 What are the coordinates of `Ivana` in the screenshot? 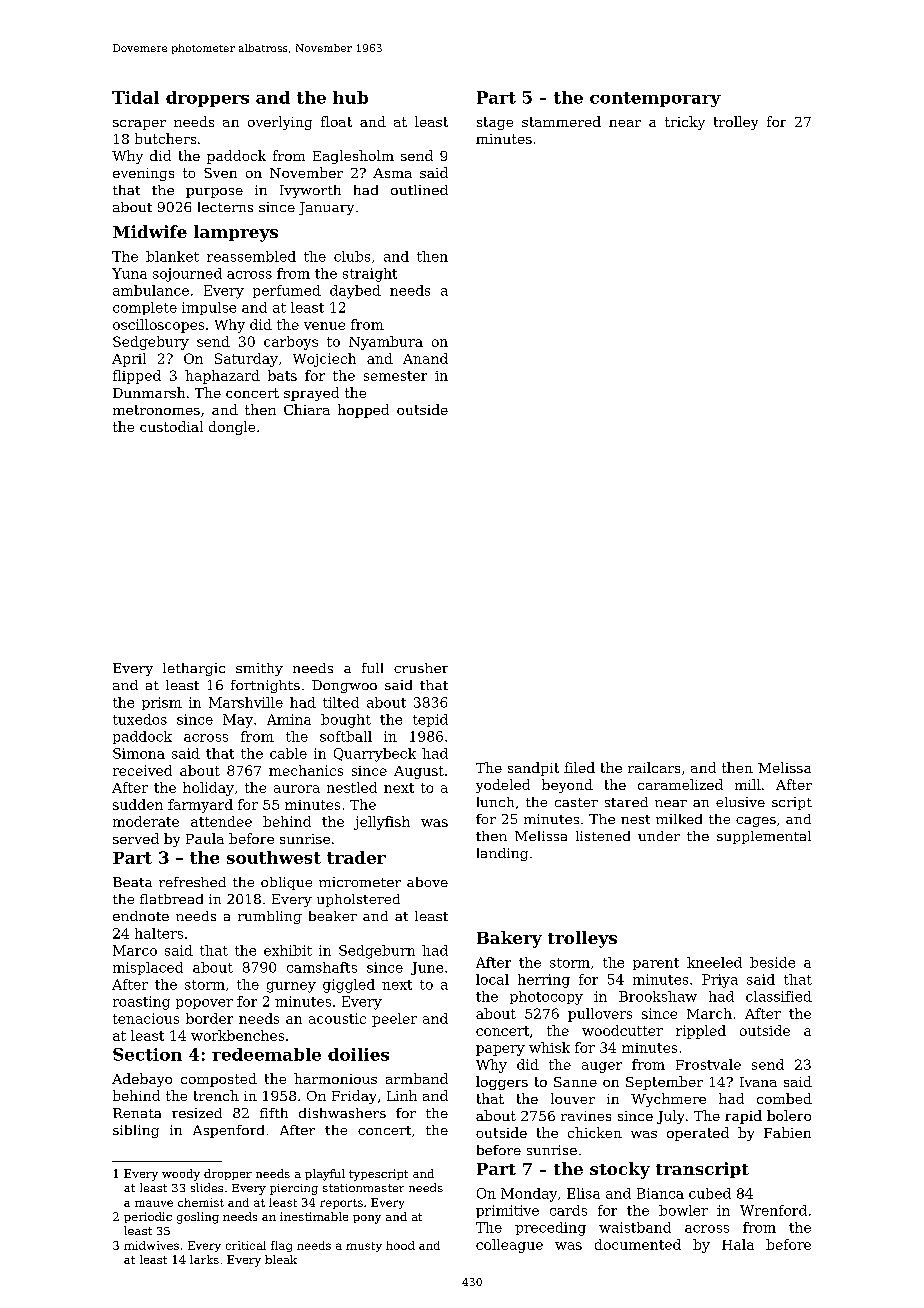 It's located at (758, 1082).
